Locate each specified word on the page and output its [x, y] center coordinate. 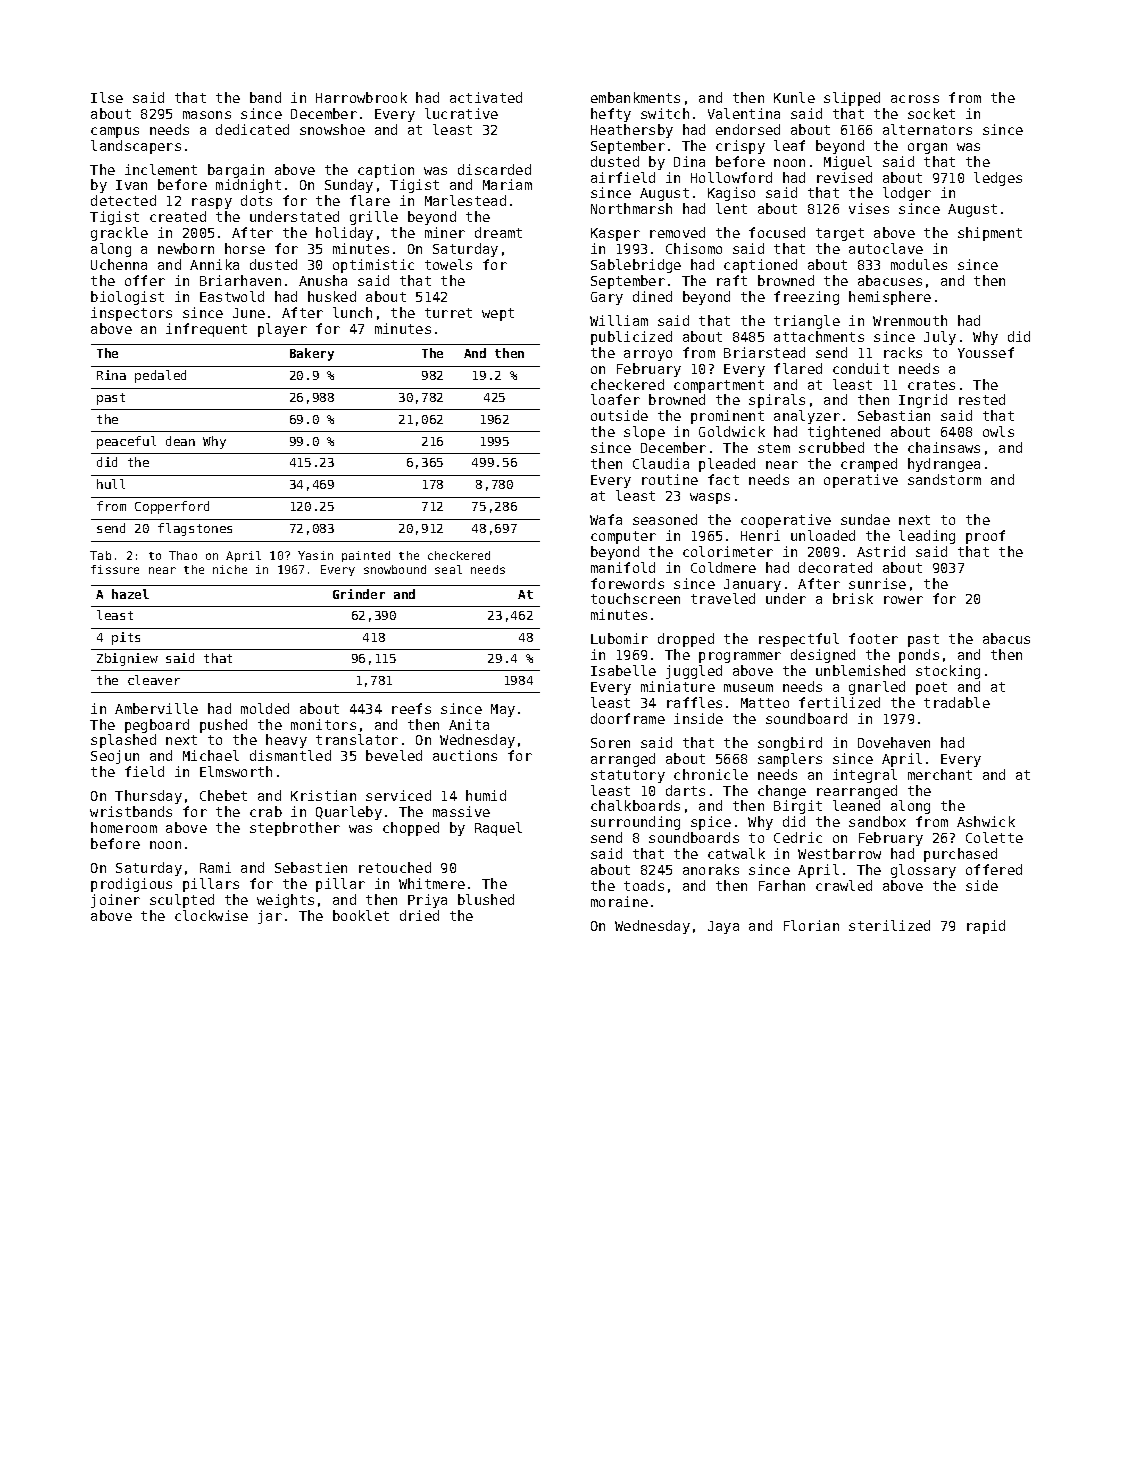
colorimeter [728, 551]
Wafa [606, 519]
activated [486, 97]
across [915, 99]
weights [285, 901]
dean [180, 441]
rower [903, 600]
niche [230, 569]
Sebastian [894, 415]
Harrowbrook [361, 97]
